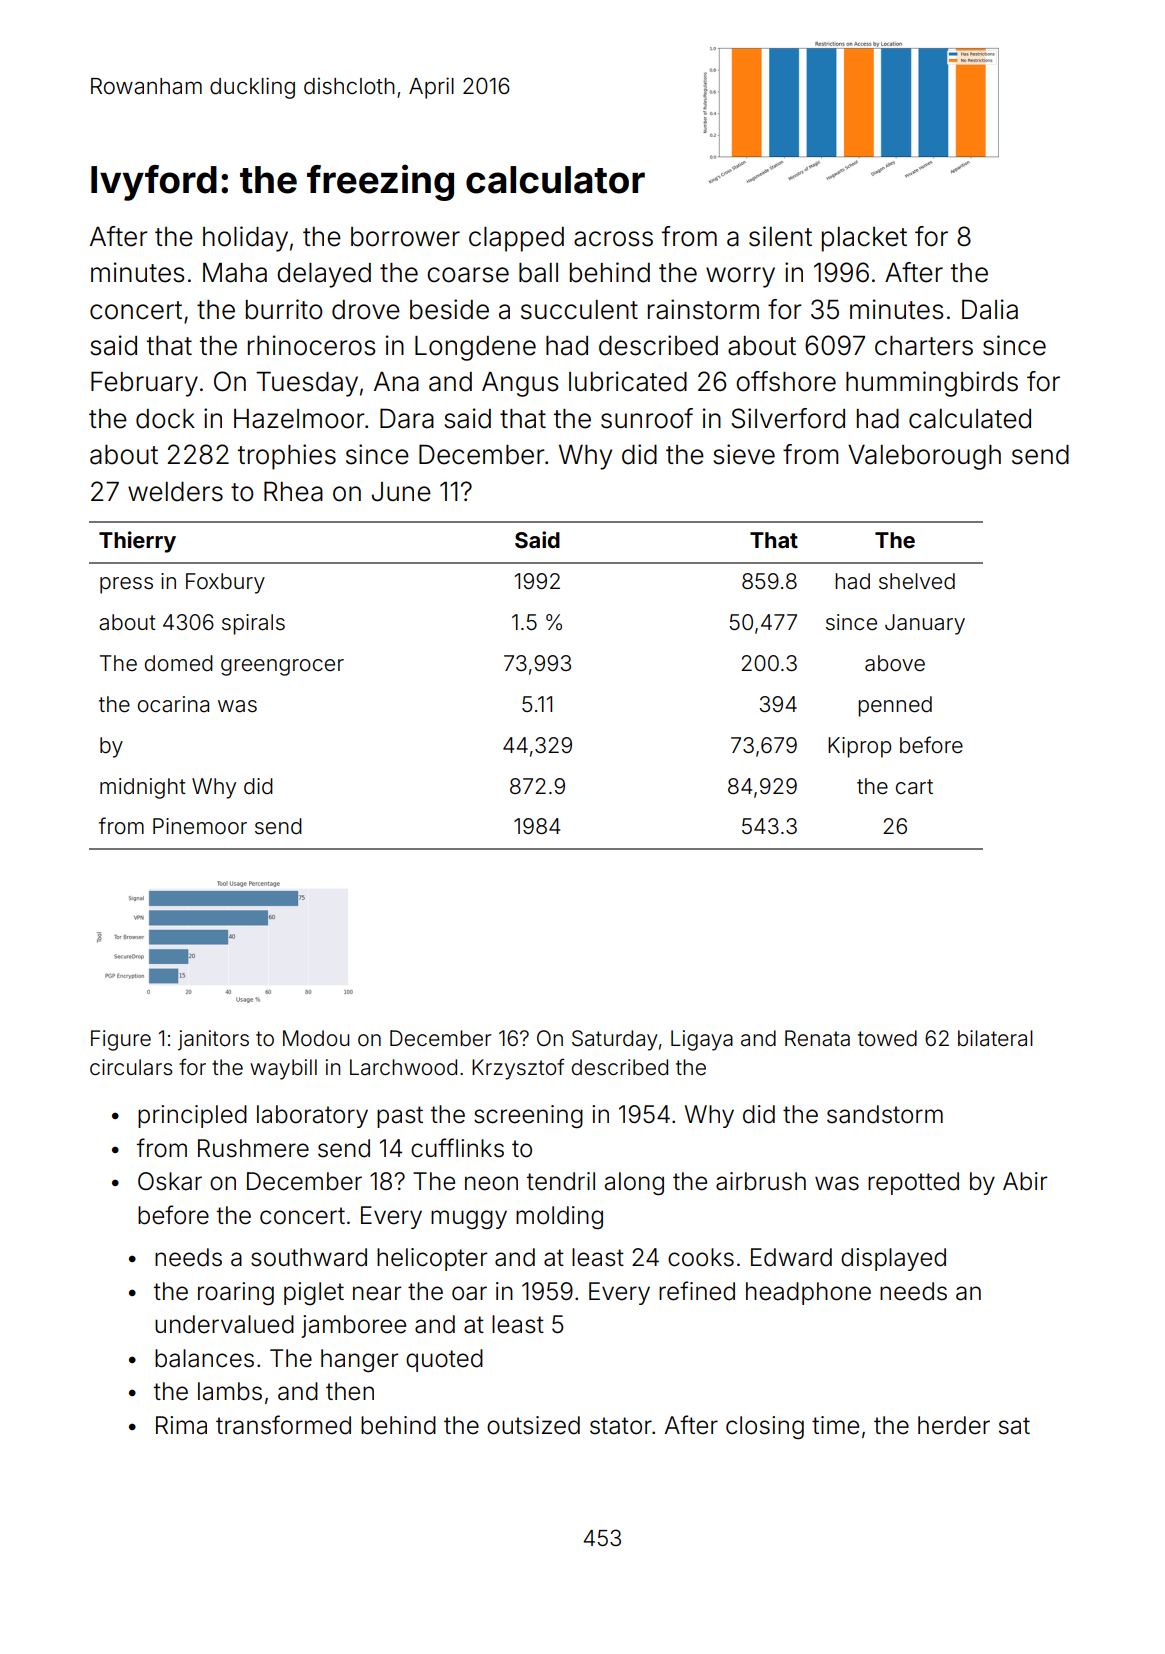 Image resolution: width=1165 pixels, height=1654 pixels. What do you see at coordinates (970, 419) in the document?
I see `calculated` at bounding box center [970, 419].
